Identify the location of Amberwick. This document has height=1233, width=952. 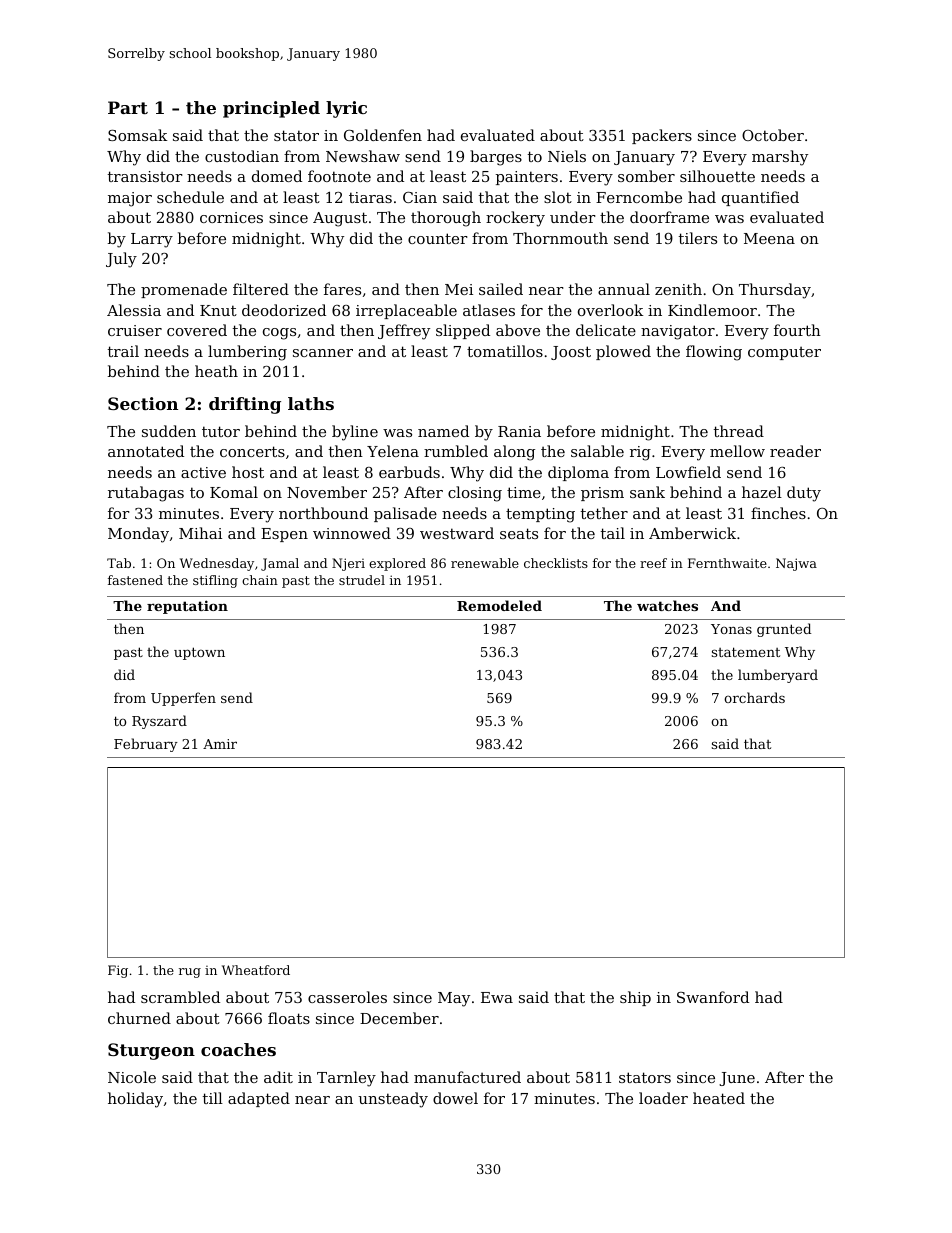
(692, 533).
